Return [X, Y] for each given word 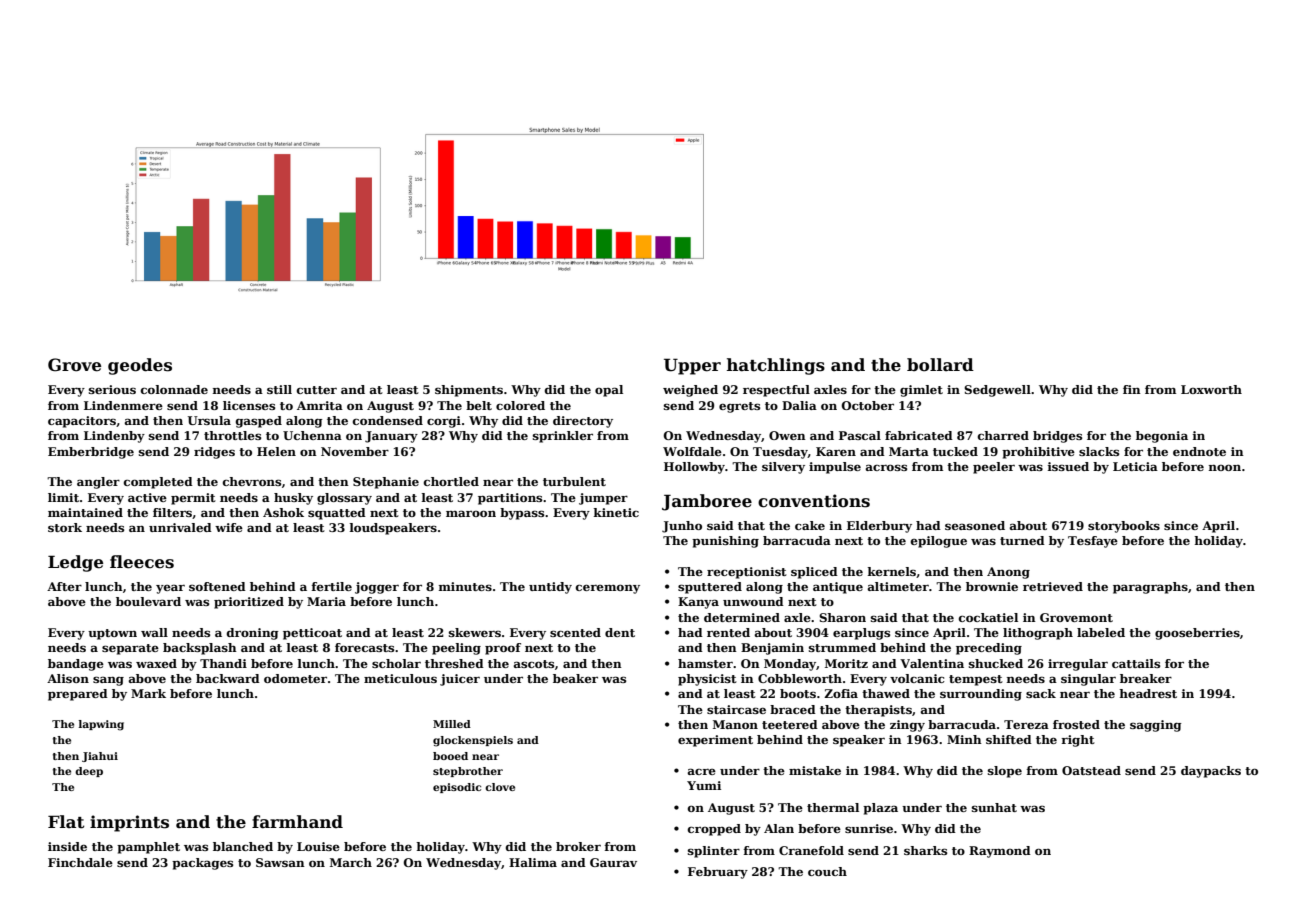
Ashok [283, 512]
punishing [725, 542]
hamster [705, 663]
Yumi [704, 785]
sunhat [994, 807]
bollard [940, 365]
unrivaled [180, 527]
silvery [783, 468]
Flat [66, 822]
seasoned [975, 525]
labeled [1101, 632]
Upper [692, 366]
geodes [140, 366]
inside [67, 846]
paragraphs [1150, 588]
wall [154, 632]
